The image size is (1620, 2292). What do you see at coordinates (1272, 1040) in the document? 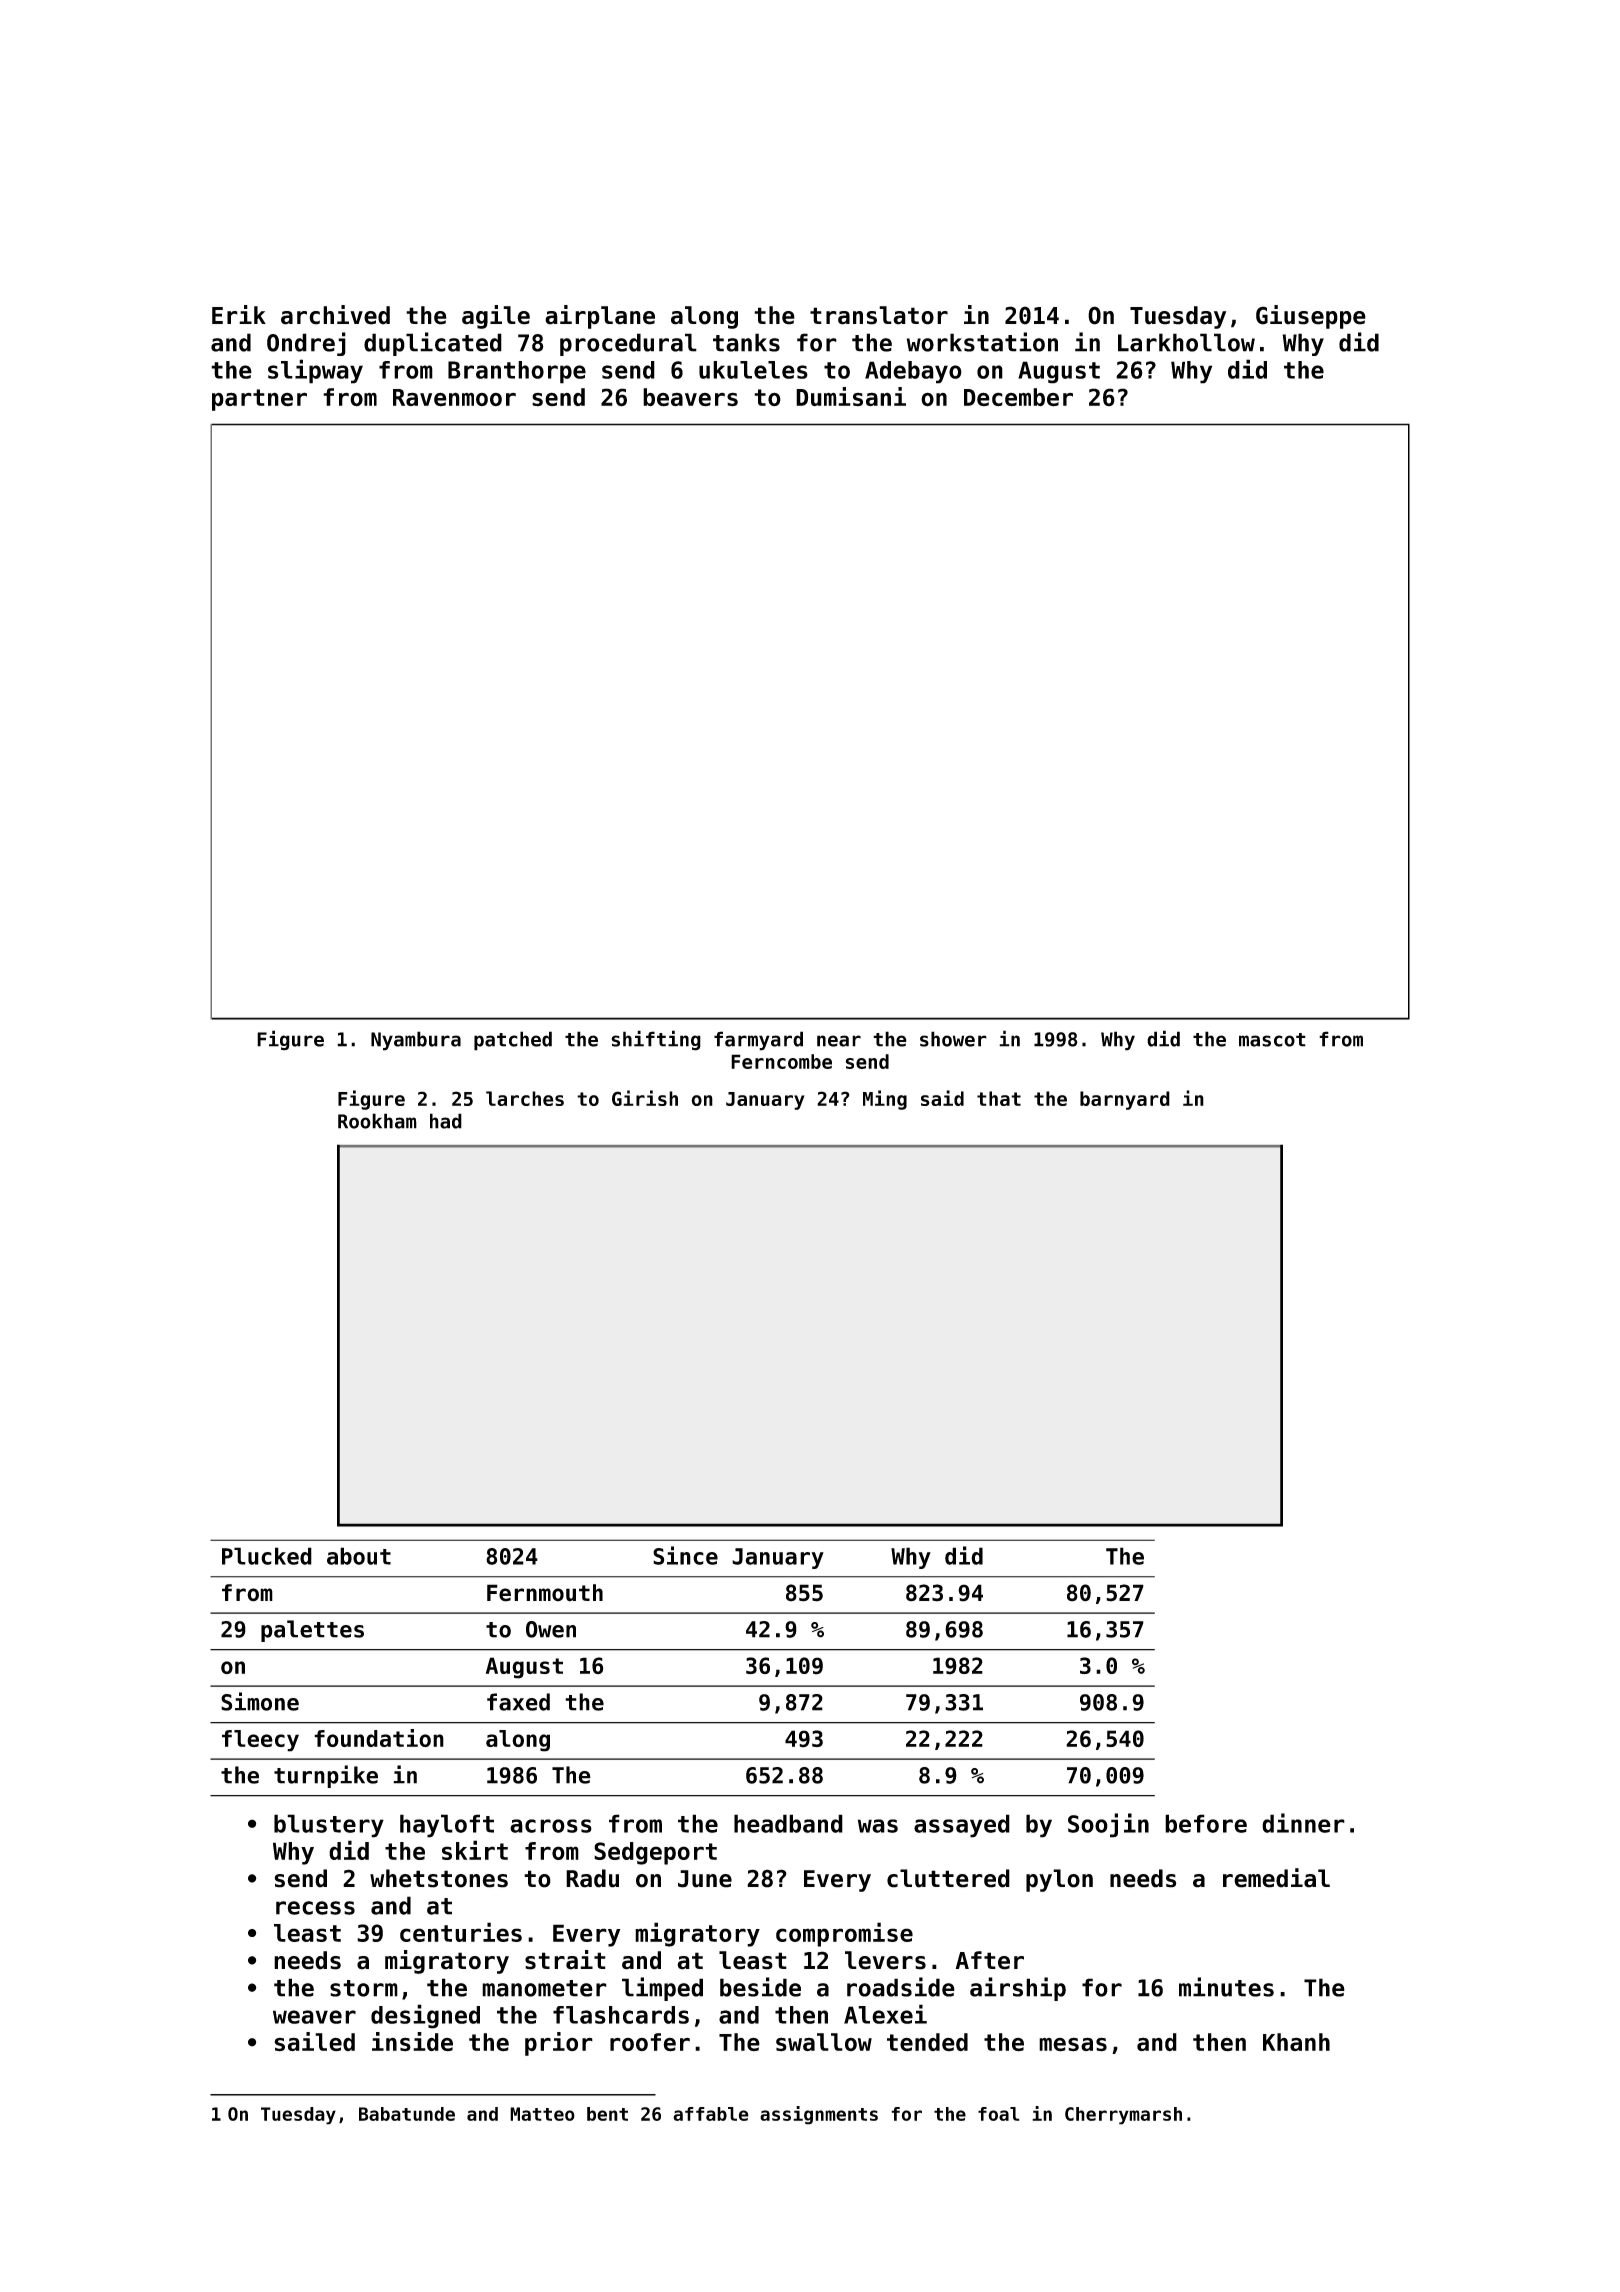
I see `mascot` at bounding box center [1272, 1040].
